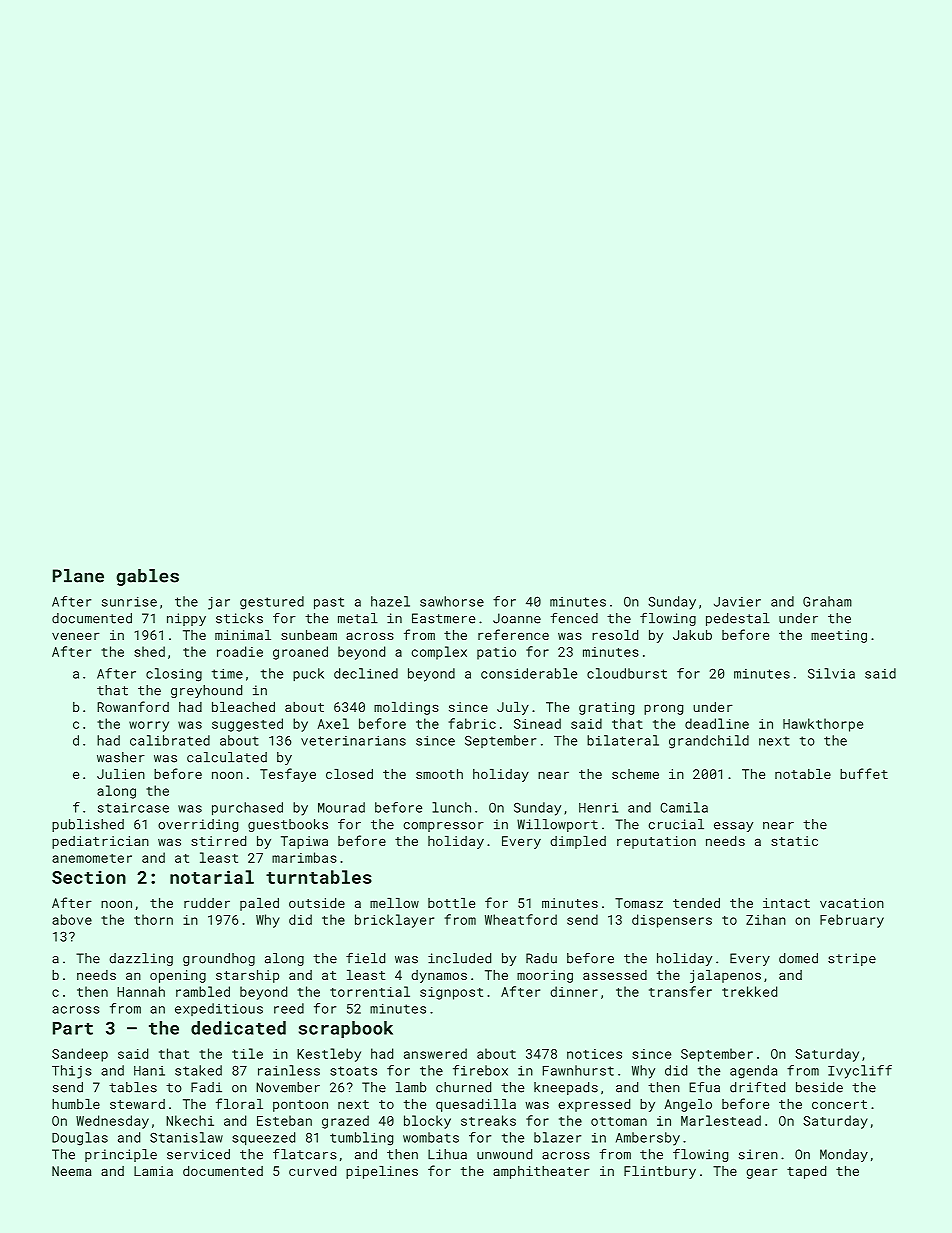 The height and width of the page is (1233, 952). I want to click on intact, so click(786, 903).
